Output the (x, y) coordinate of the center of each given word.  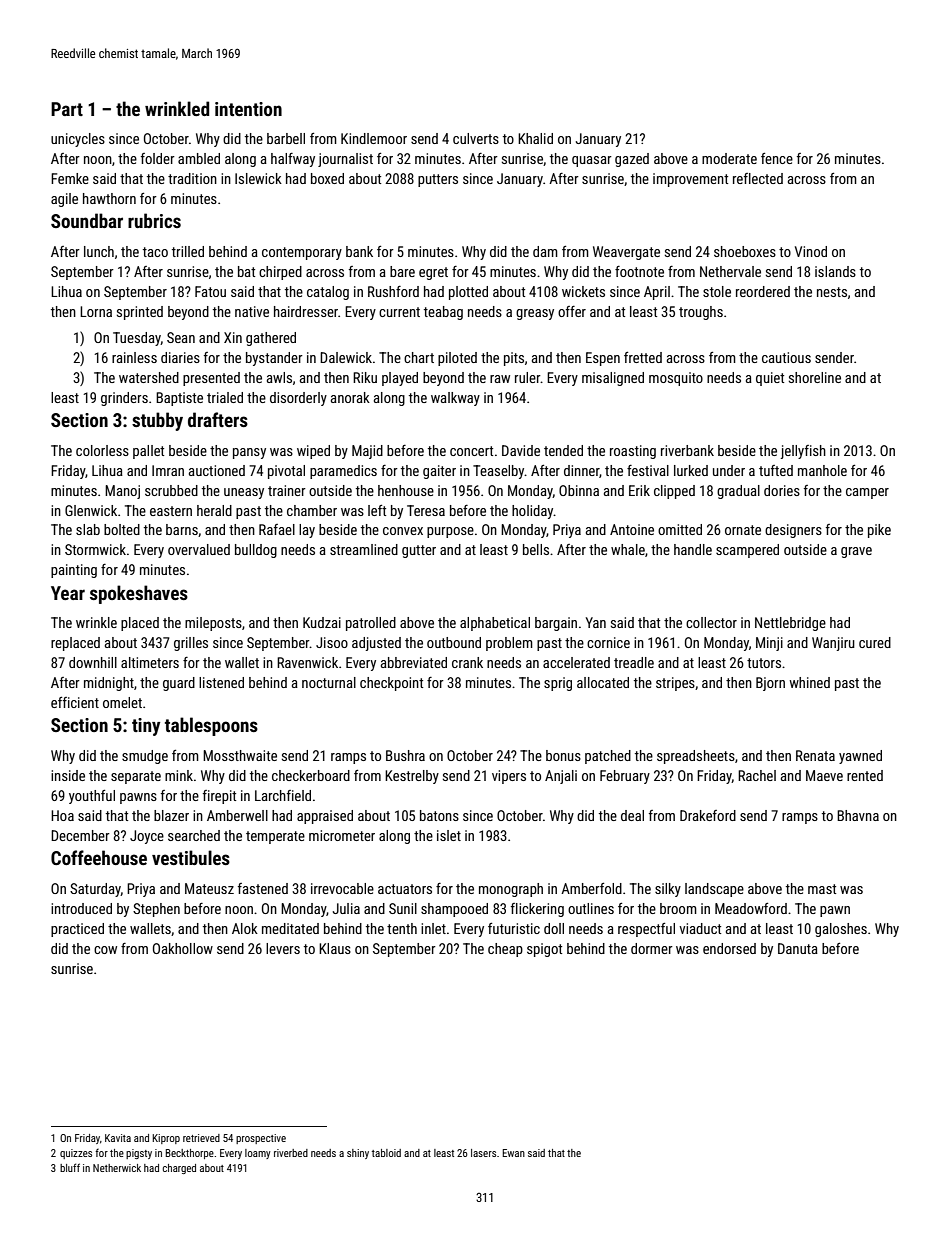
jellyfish (803, 452)
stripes (675, 684)
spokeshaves (139, 594)
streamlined (364, 549)
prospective (261, 1139)
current (399, 312)
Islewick (258, 178)
